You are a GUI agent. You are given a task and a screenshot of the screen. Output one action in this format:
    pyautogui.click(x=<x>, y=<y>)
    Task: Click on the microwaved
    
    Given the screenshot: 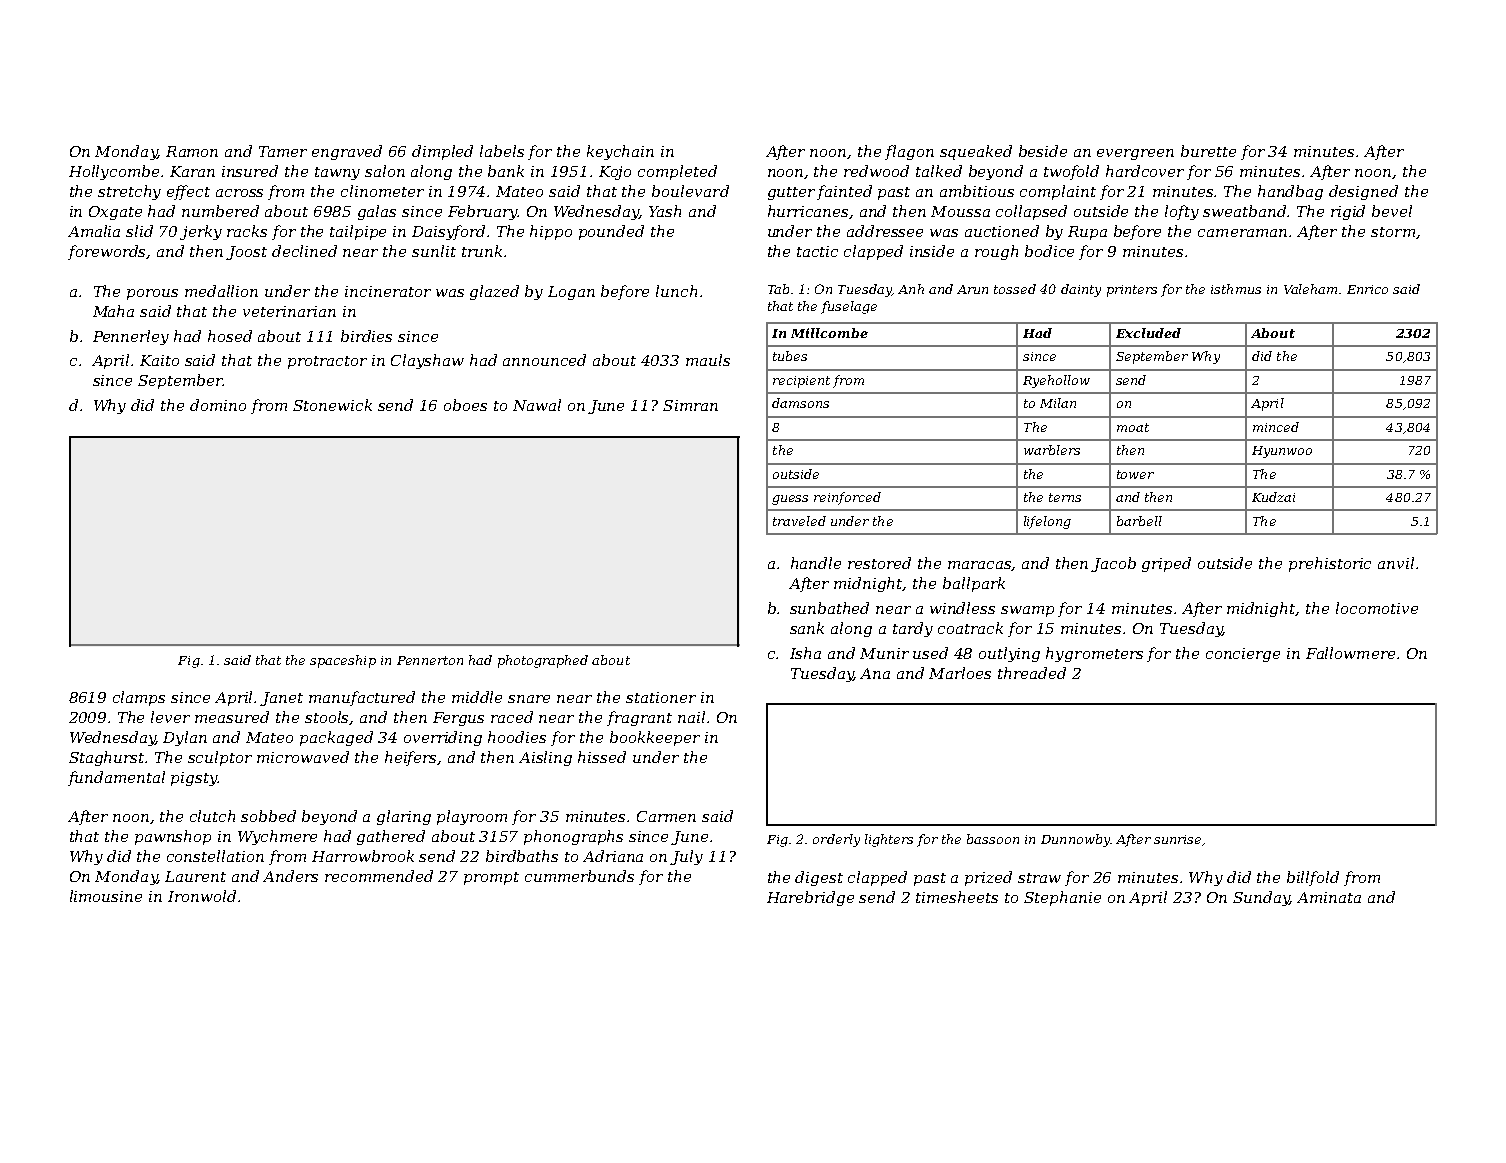 What is the action you would take?
    pyautogui.click(x=303, y=757)
